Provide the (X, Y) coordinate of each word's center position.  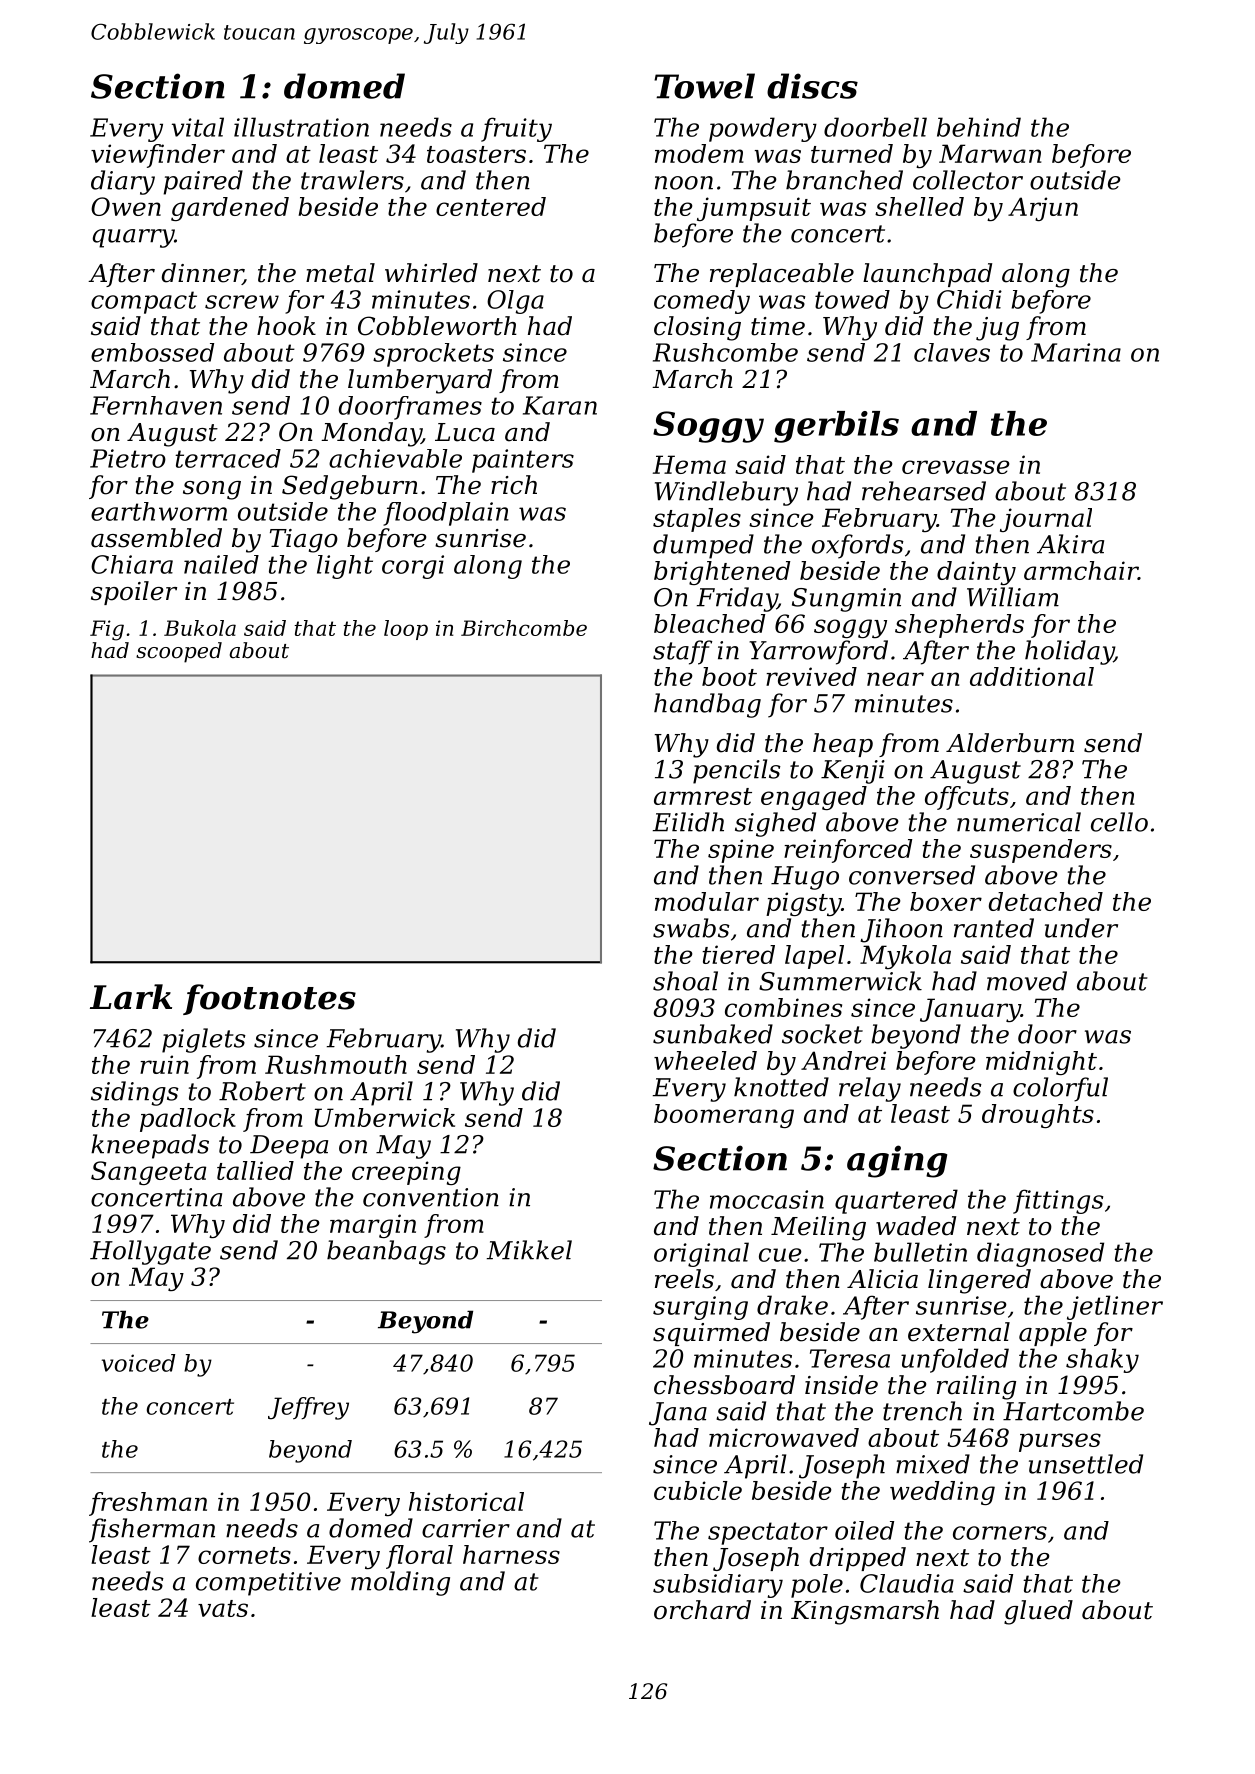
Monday (371, 434)
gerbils (836, 427)
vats (223, 1608)
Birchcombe (524, 628)
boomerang (724, 1116)
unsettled (1086, 1464)
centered (491, 206)
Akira (1070, 544)
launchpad (927, 275)
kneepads (150, 1146)
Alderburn (1010, 743)
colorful (1060, 1089)
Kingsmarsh (865, 1612)
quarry (133, 238)
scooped (179, 652)
